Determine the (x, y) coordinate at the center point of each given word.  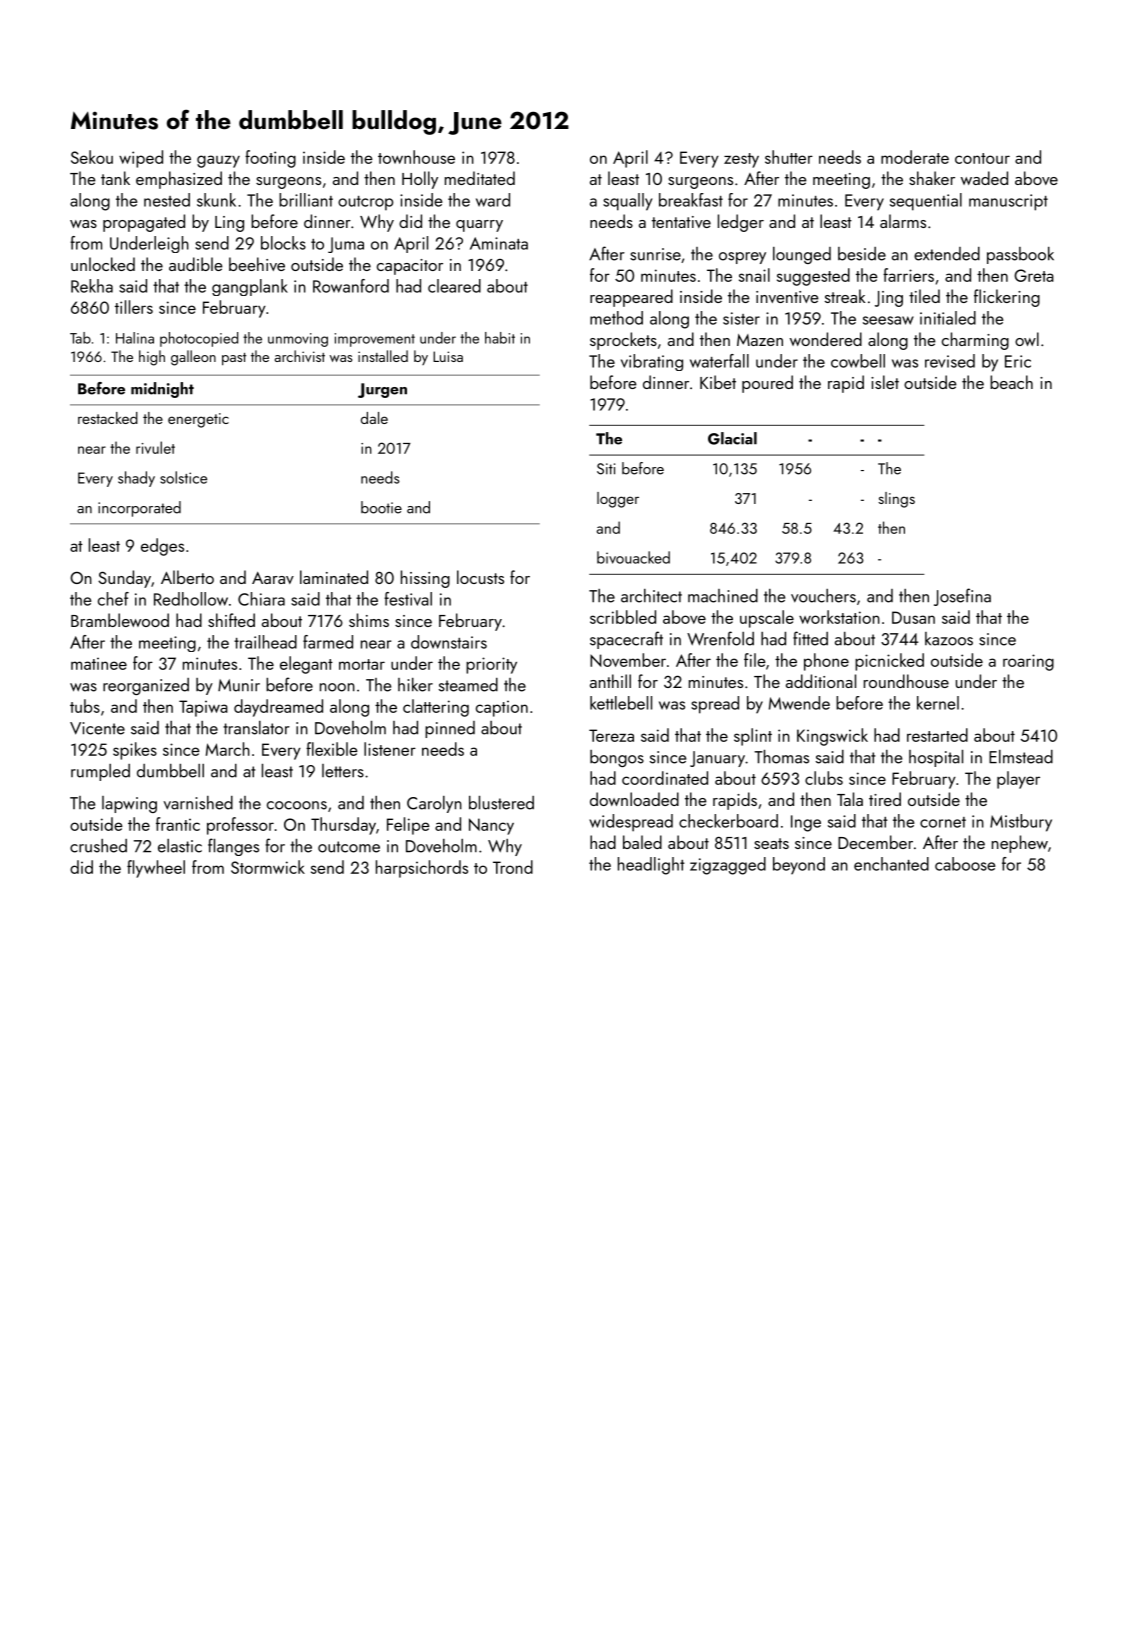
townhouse (416, 157)
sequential (926, 202)
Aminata (499, 243)
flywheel (156, 869)
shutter (789, 157)
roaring (1028, 662)
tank (115, 178)
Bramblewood (120, 620)
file (755, 660)
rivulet (155, 447)
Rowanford (351, 286)
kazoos (949, 639)
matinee (99, 664)
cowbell (858, 361)
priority (491, 665)
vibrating (652, 362)
